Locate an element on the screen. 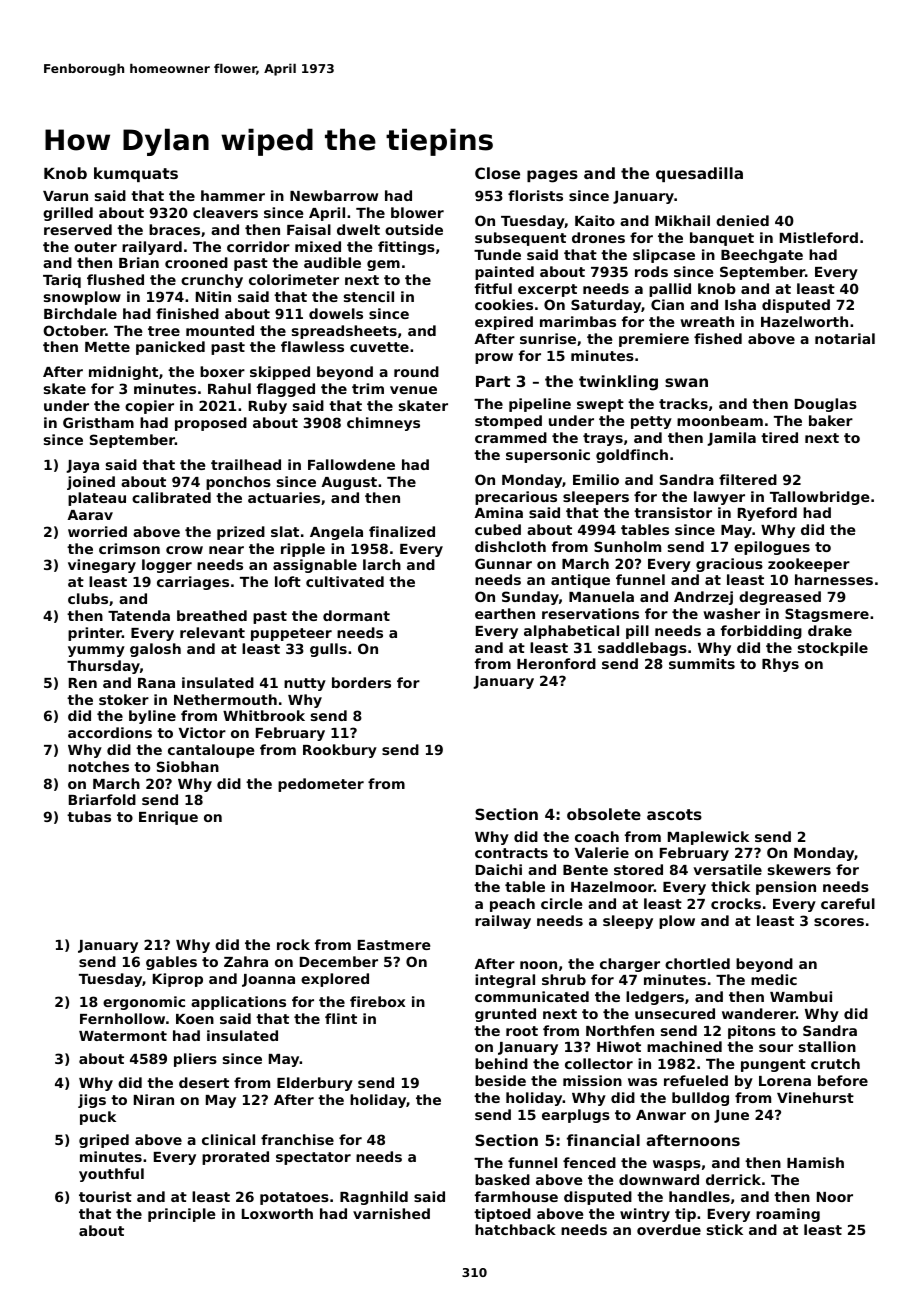 The image size is (924, 1308). skewers is located at coordinates (799, 869).
